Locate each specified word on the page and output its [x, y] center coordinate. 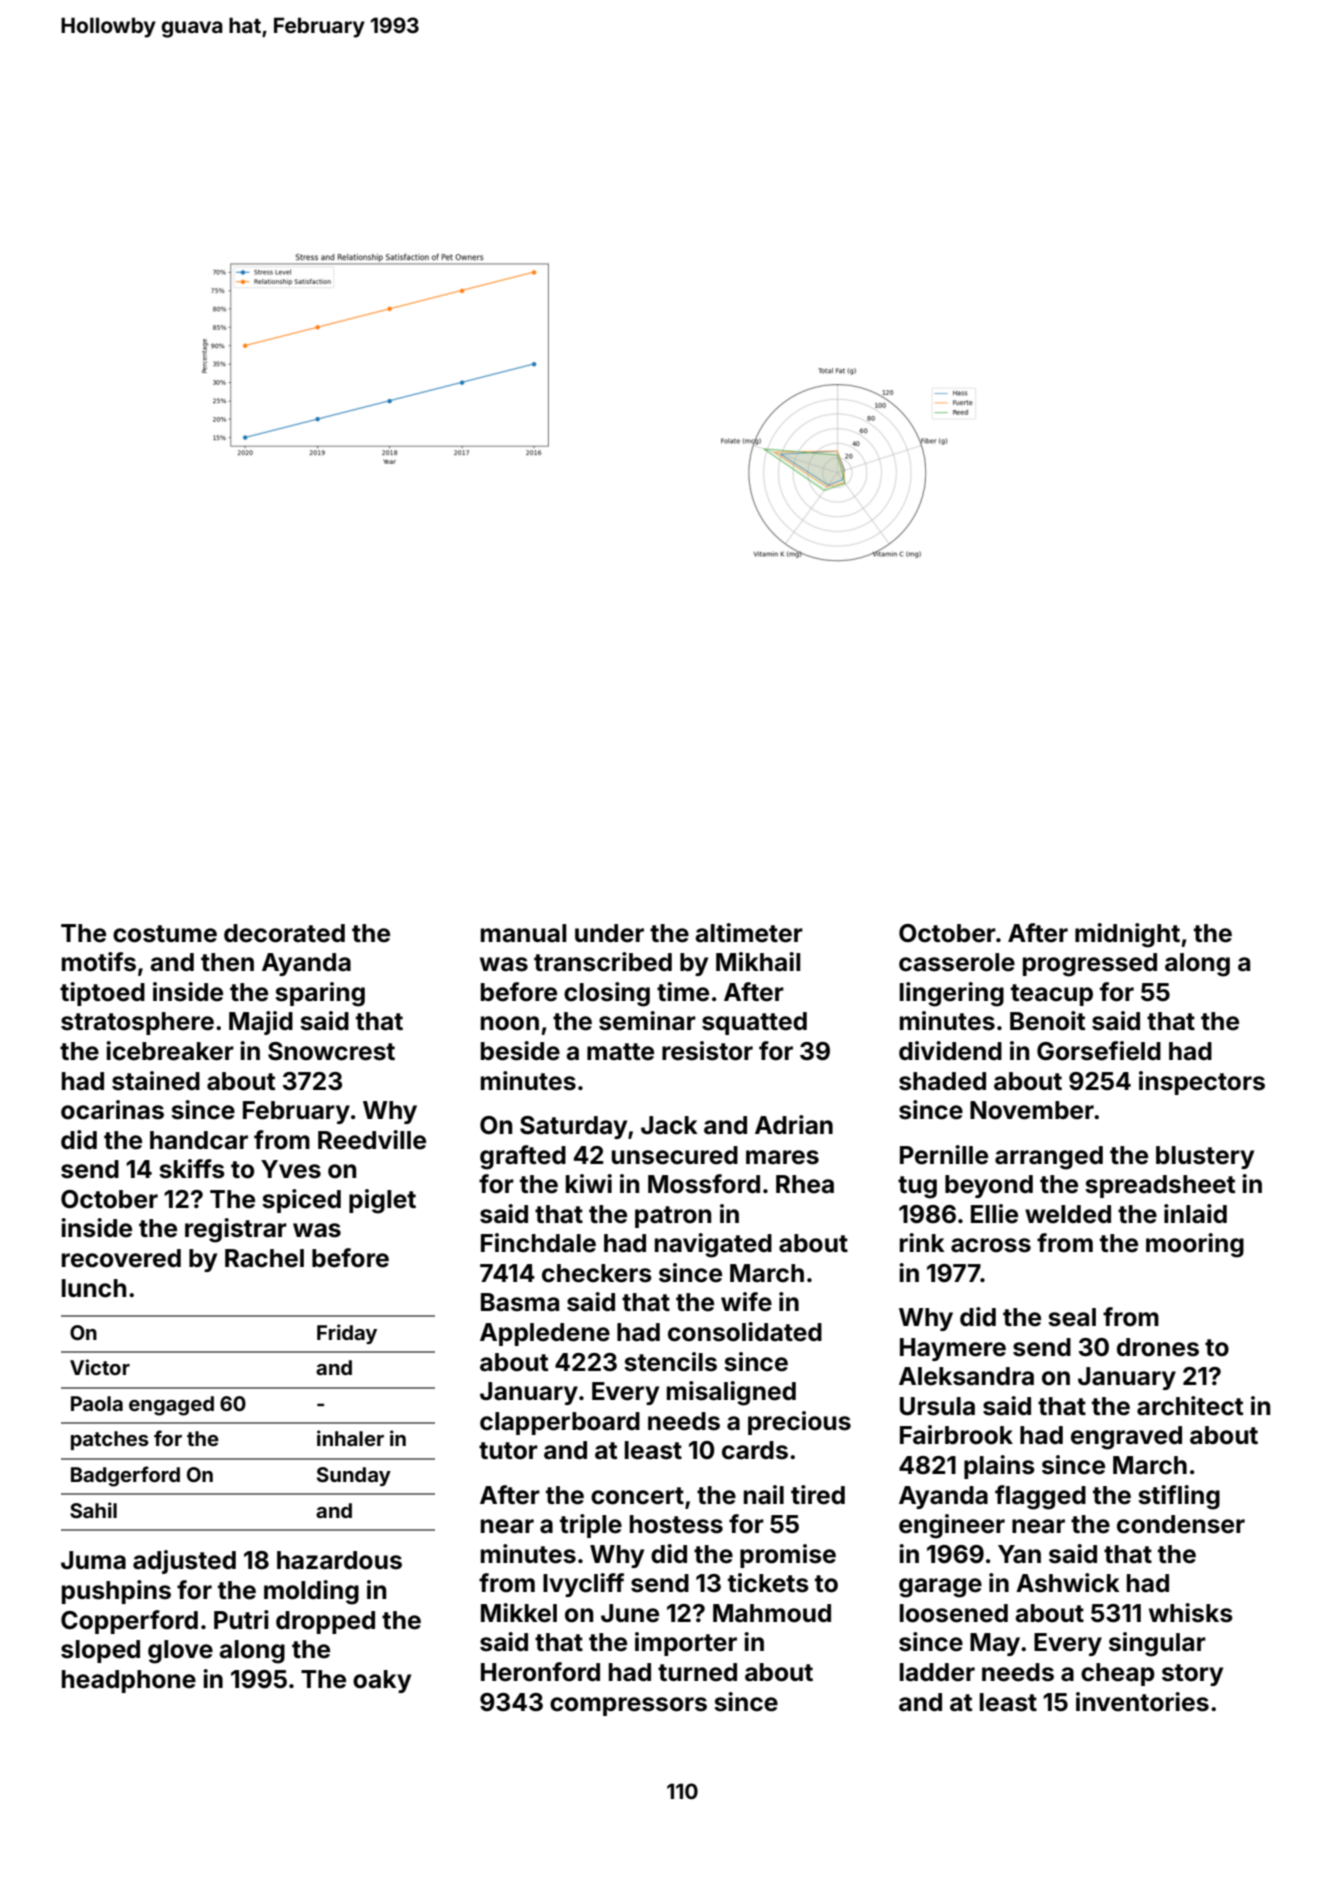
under [609, 933]
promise [788, 1556]
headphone [129, 1681]
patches [110, 1440]
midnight [1127, 935]
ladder [937, 1672]
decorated [284, 933]
